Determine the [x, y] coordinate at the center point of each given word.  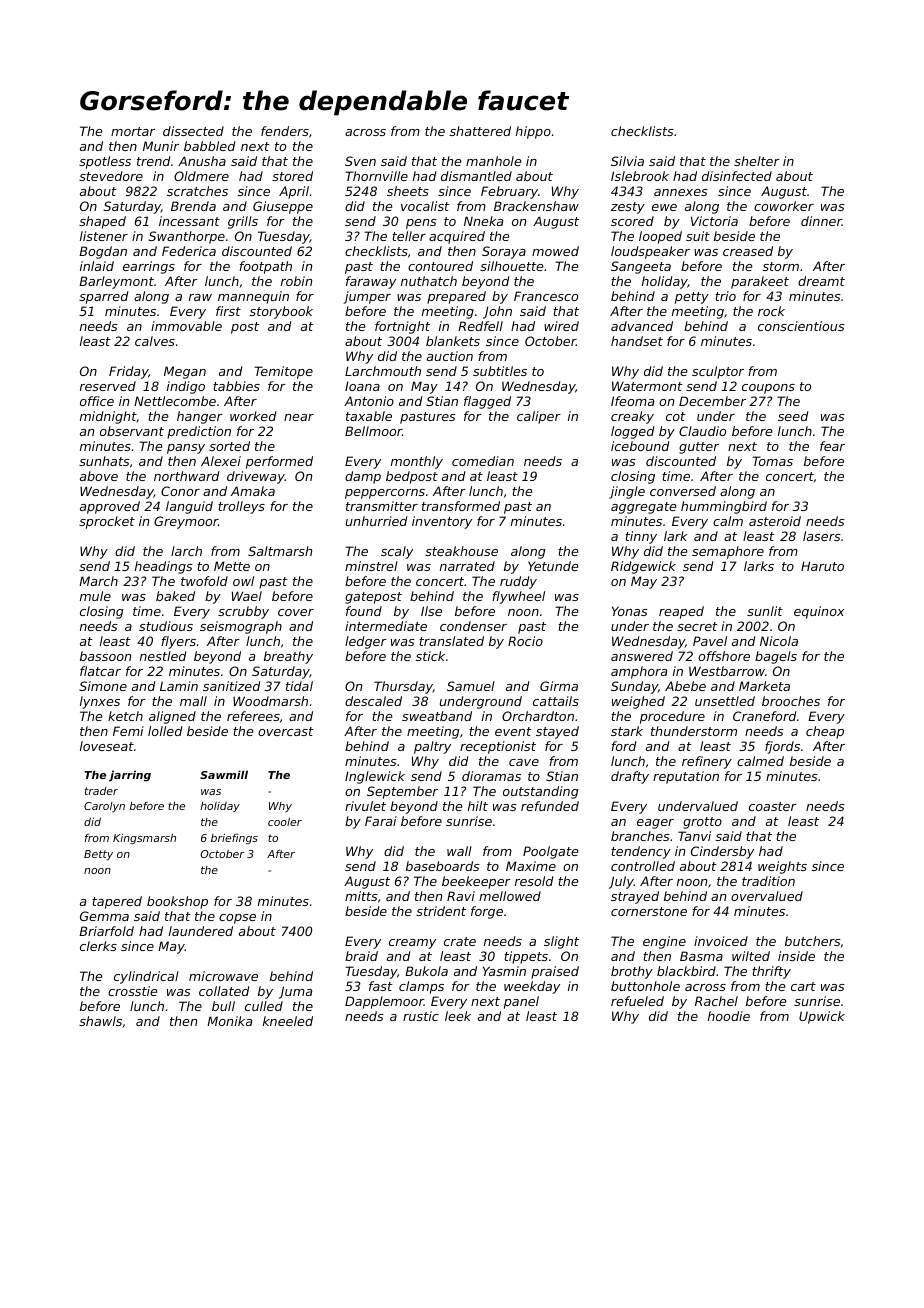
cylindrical [146, 977]
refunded [550, 806]
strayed [635, 897]
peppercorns [385, 494]
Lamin [179, 686]
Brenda [193, 206]
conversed [683, 491]
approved [110, 507]
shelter [757, 161]
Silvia [627, 161]
